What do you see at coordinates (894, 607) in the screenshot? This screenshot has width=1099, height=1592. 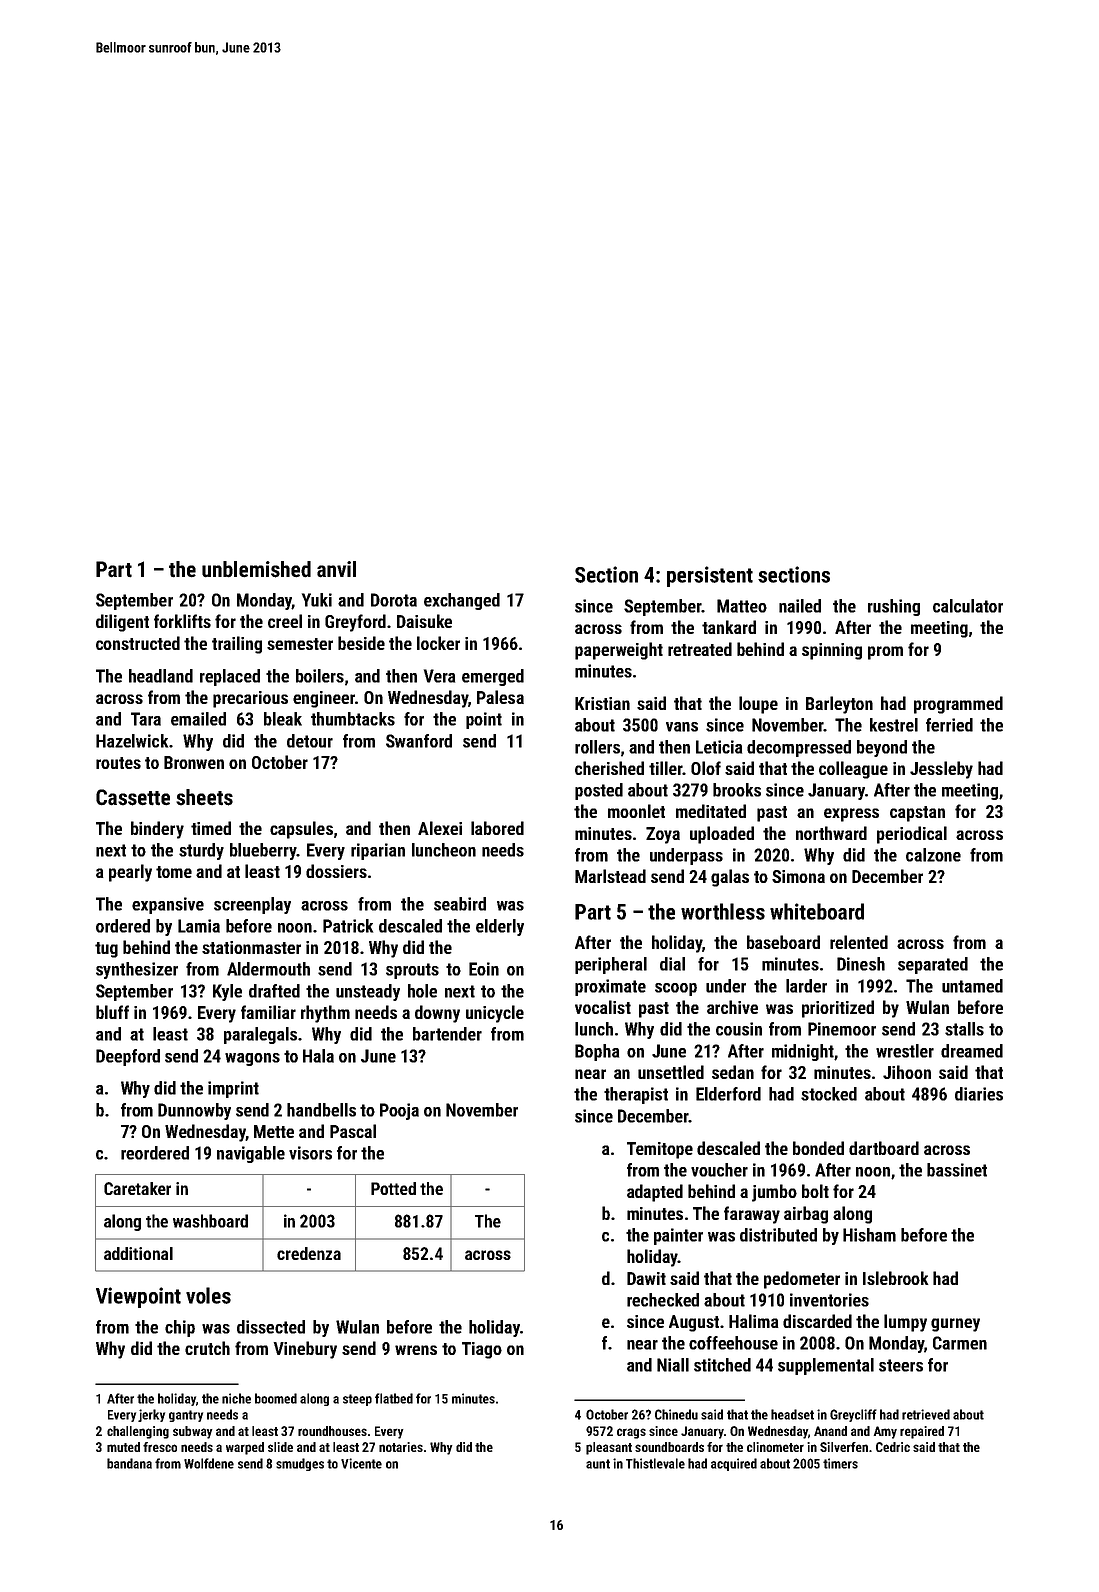 I see `rushing` at bounding box center [894, 607].
